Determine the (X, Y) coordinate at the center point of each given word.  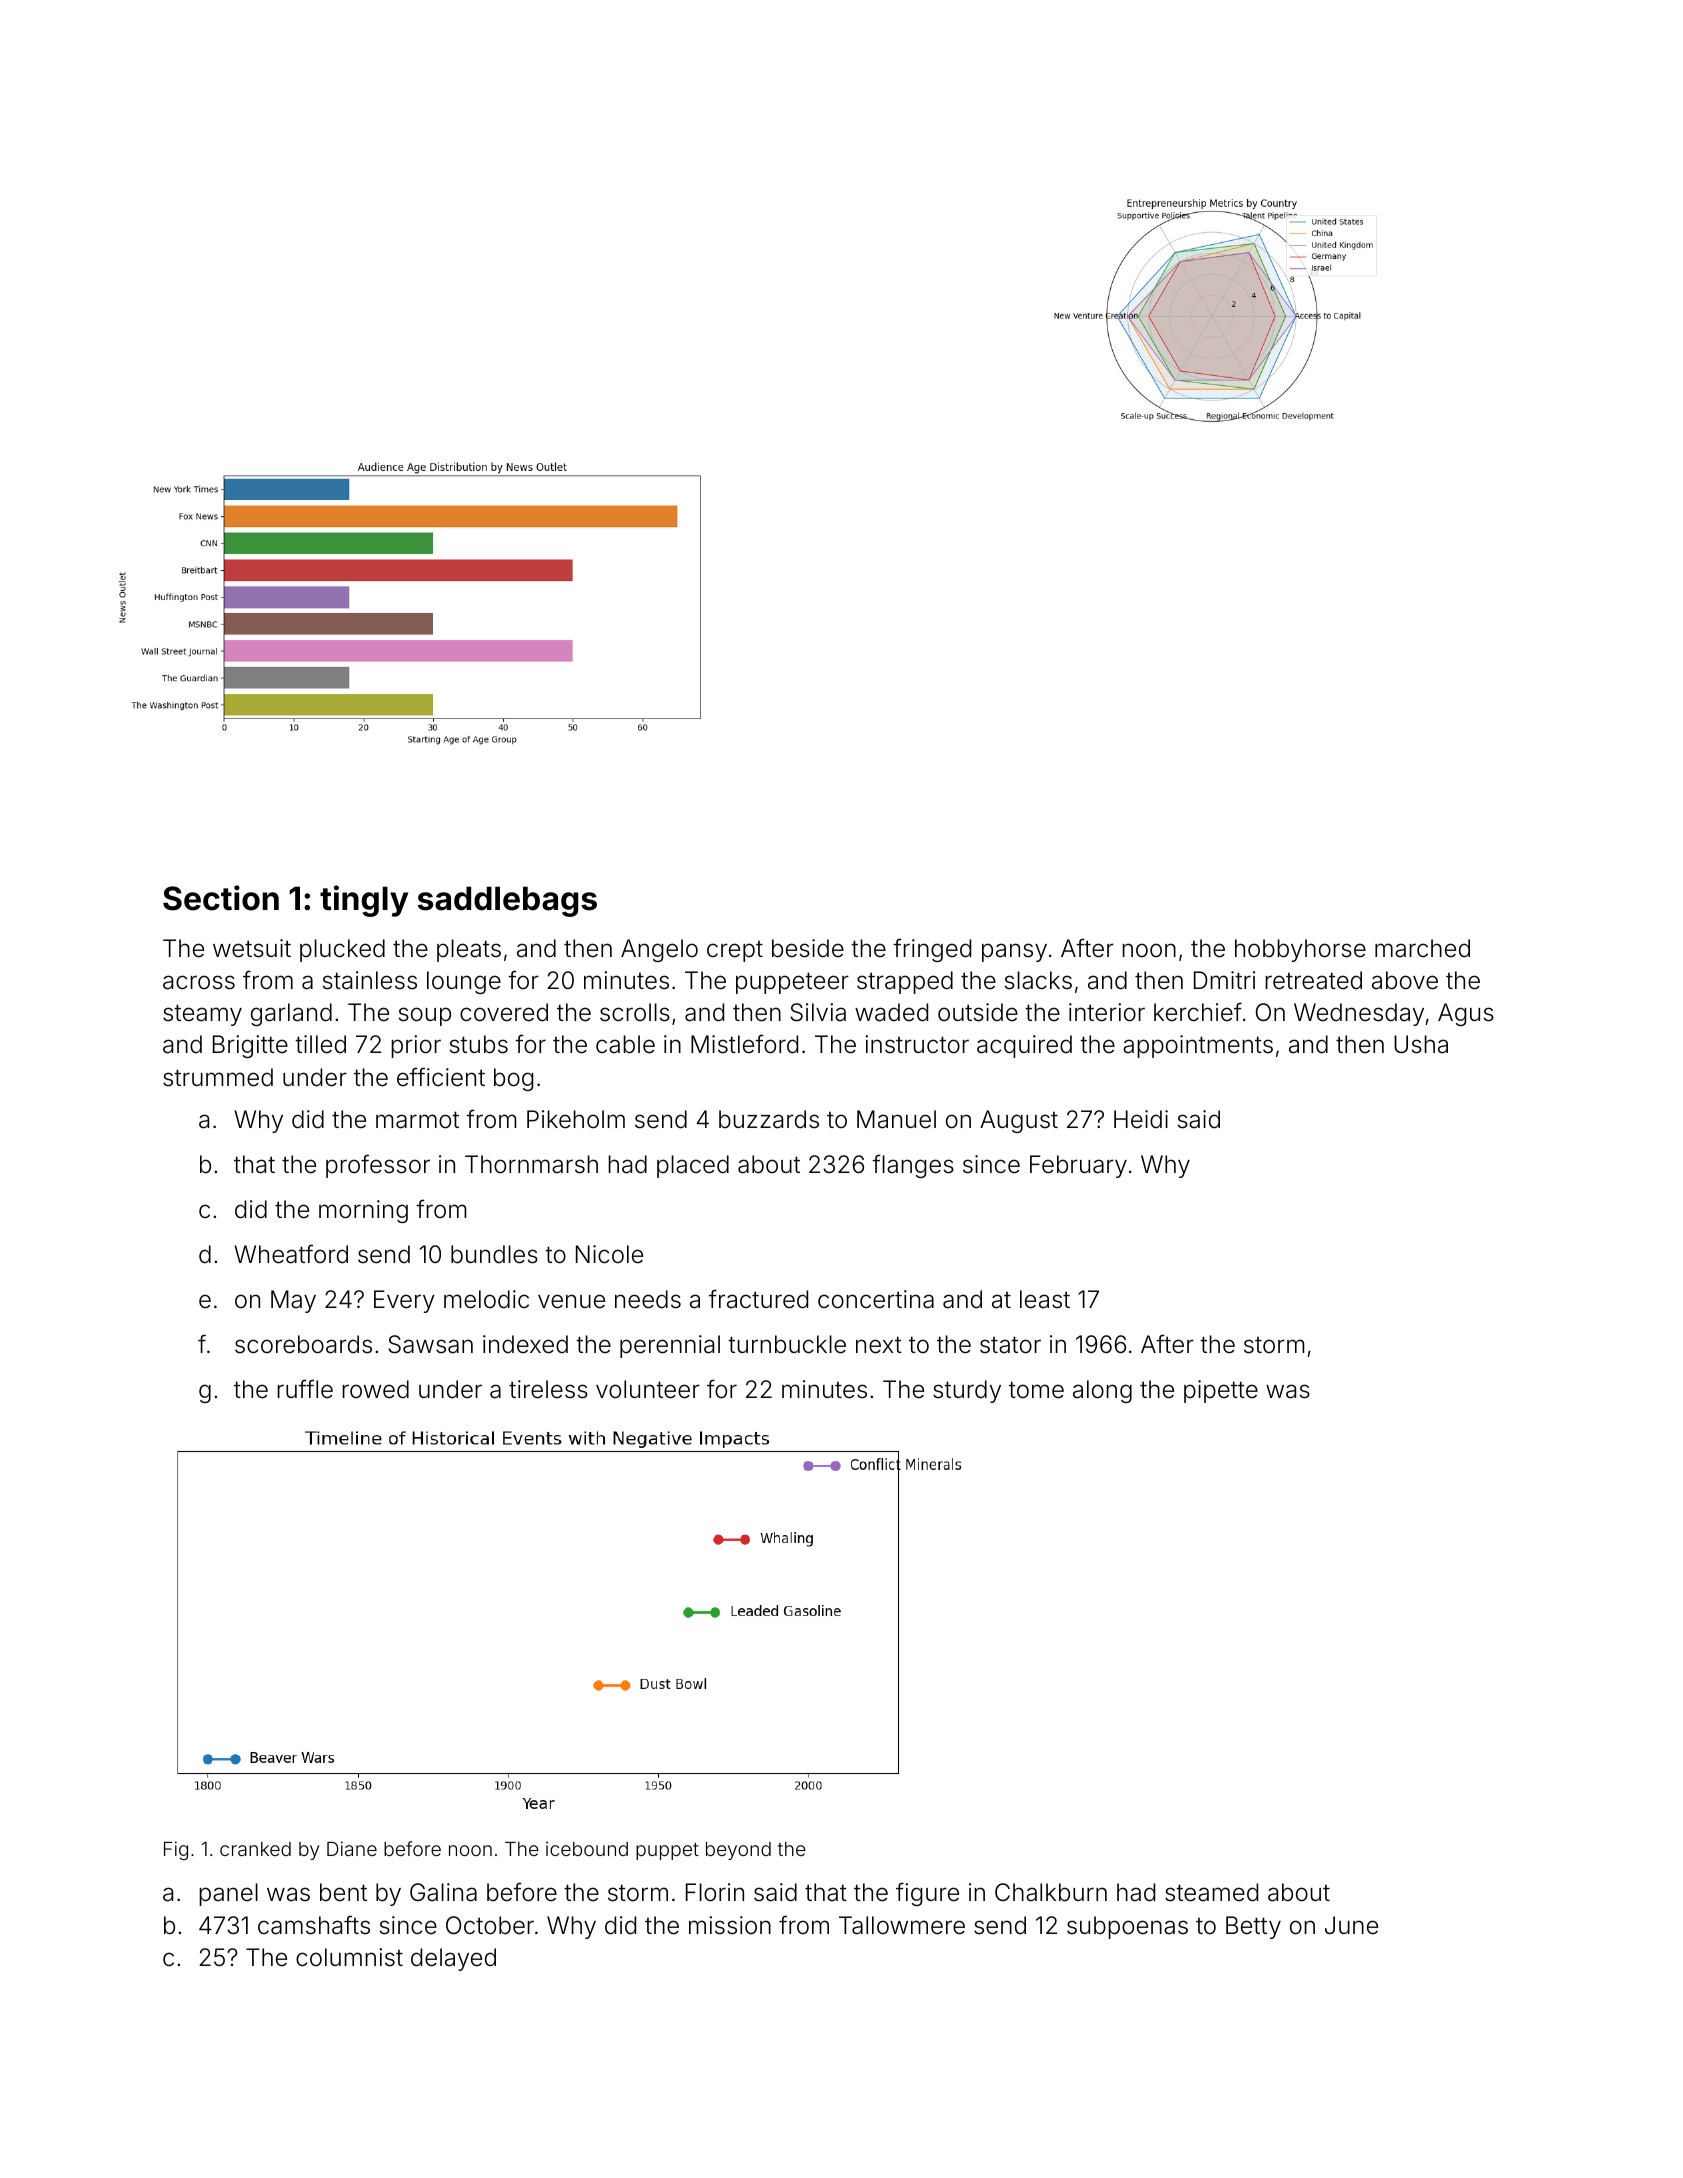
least (1045, 1299)
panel (228, 1894)
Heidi (1141, 1119)
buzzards (769, 1119)
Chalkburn (1051, 1892)
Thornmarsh (531, 1164)
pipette (1221, 1391)
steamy (202, 1015)
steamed (1211, 1892)
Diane (352, 1848)
